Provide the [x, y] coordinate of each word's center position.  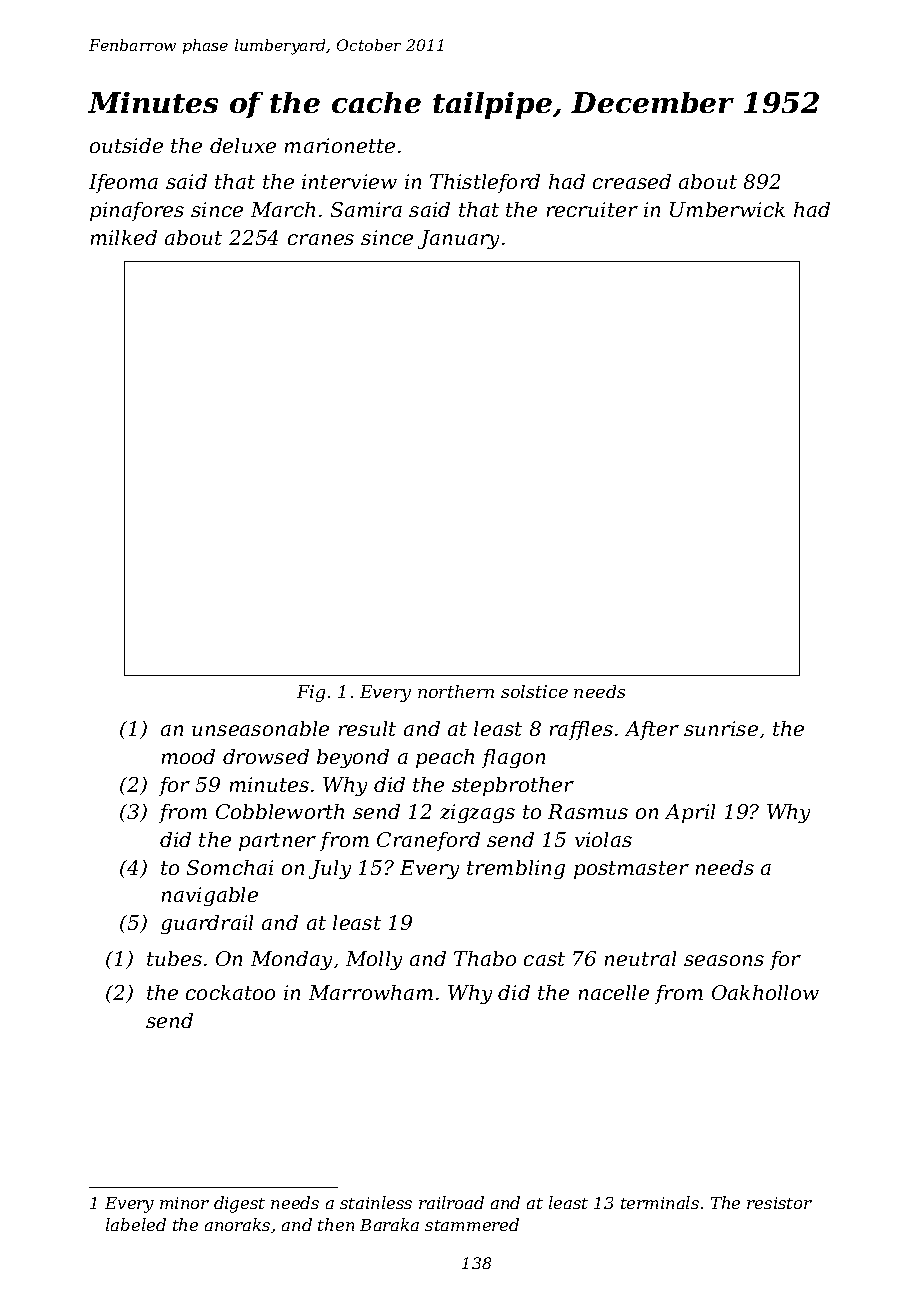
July [330, 869]
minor [184, 1203]
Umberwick [727, 209]
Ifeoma [123, 183]
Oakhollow [765, 992]
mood [188, 756]
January [458, 239]
